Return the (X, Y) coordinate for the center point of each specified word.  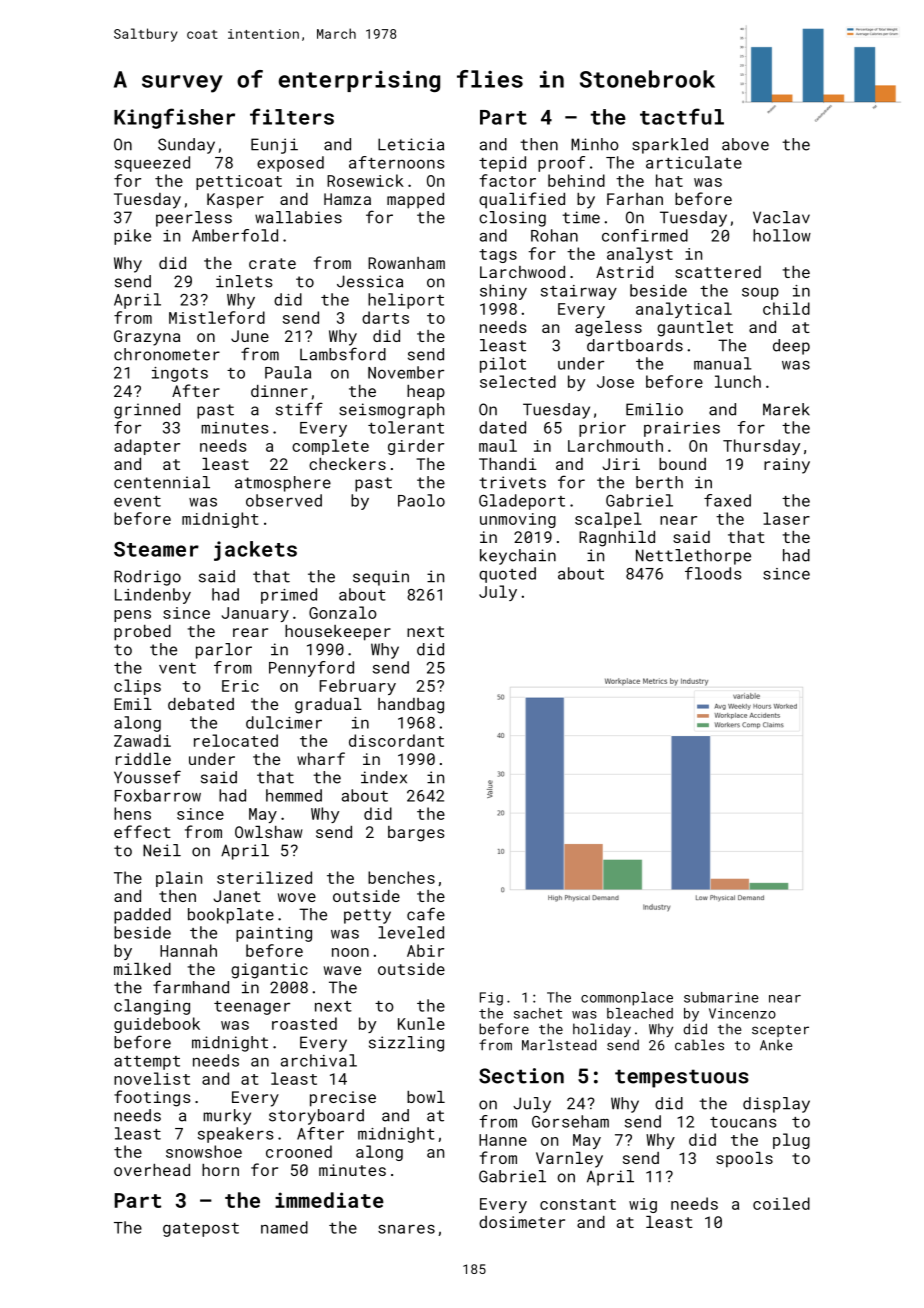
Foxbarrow (158, 795)
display (776, 1105)
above (745, 144)
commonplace (627, 999)
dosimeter (522, 1222)
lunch (738, 381)
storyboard (316, 1117)
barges (416, 834)
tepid (502, 164)
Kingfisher (174, 118)
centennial (162, 482)
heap (426, 393)
